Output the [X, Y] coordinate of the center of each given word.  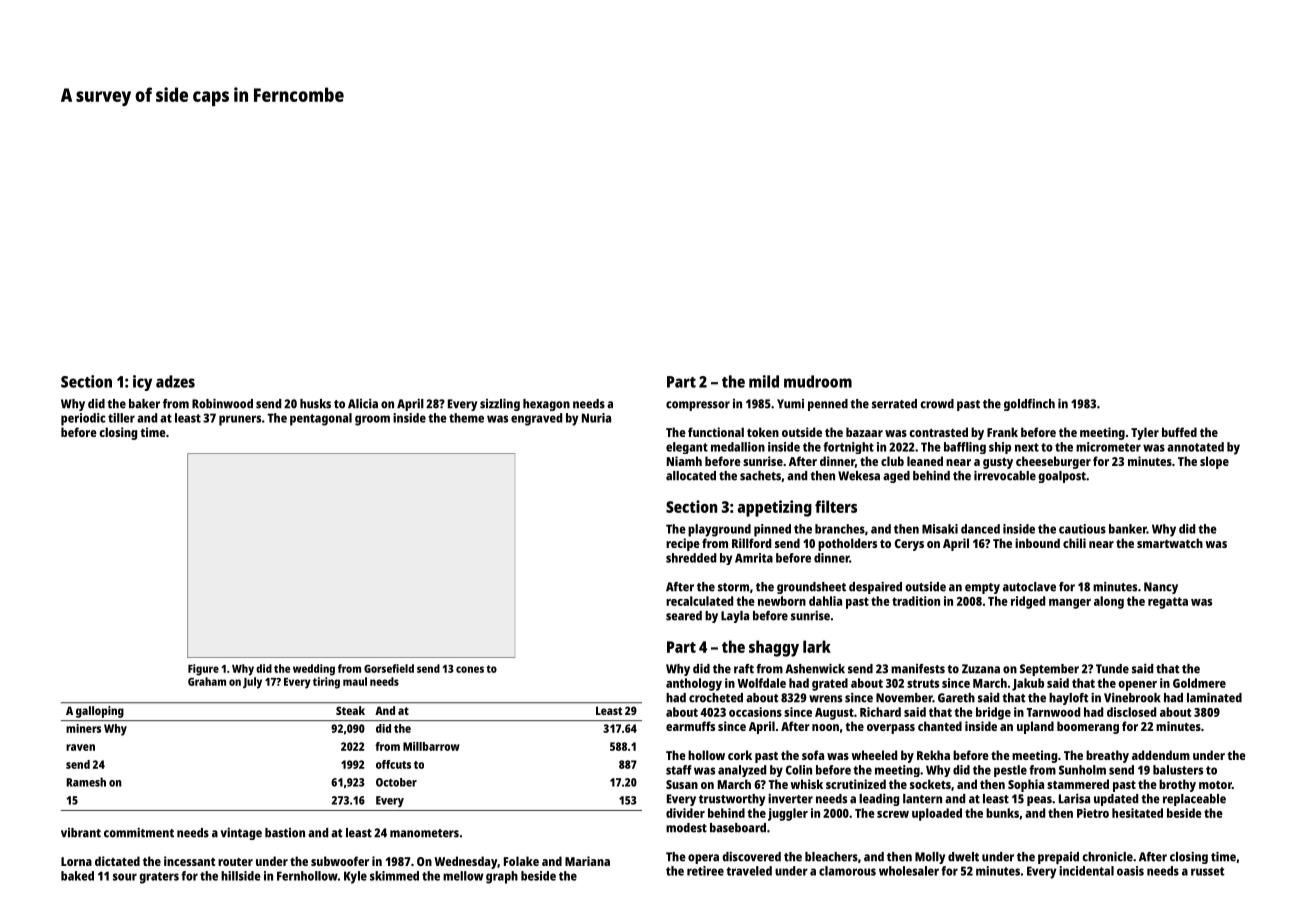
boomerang [1088, 727]
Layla [735, 617]
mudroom [818, 381]
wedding [314, 670]
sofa [813, 755]
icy [142, 383]
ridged [1028, 602]
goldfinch [1029, 405]
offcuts [393, 764]
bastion [285, 833]
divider [685, 813]
